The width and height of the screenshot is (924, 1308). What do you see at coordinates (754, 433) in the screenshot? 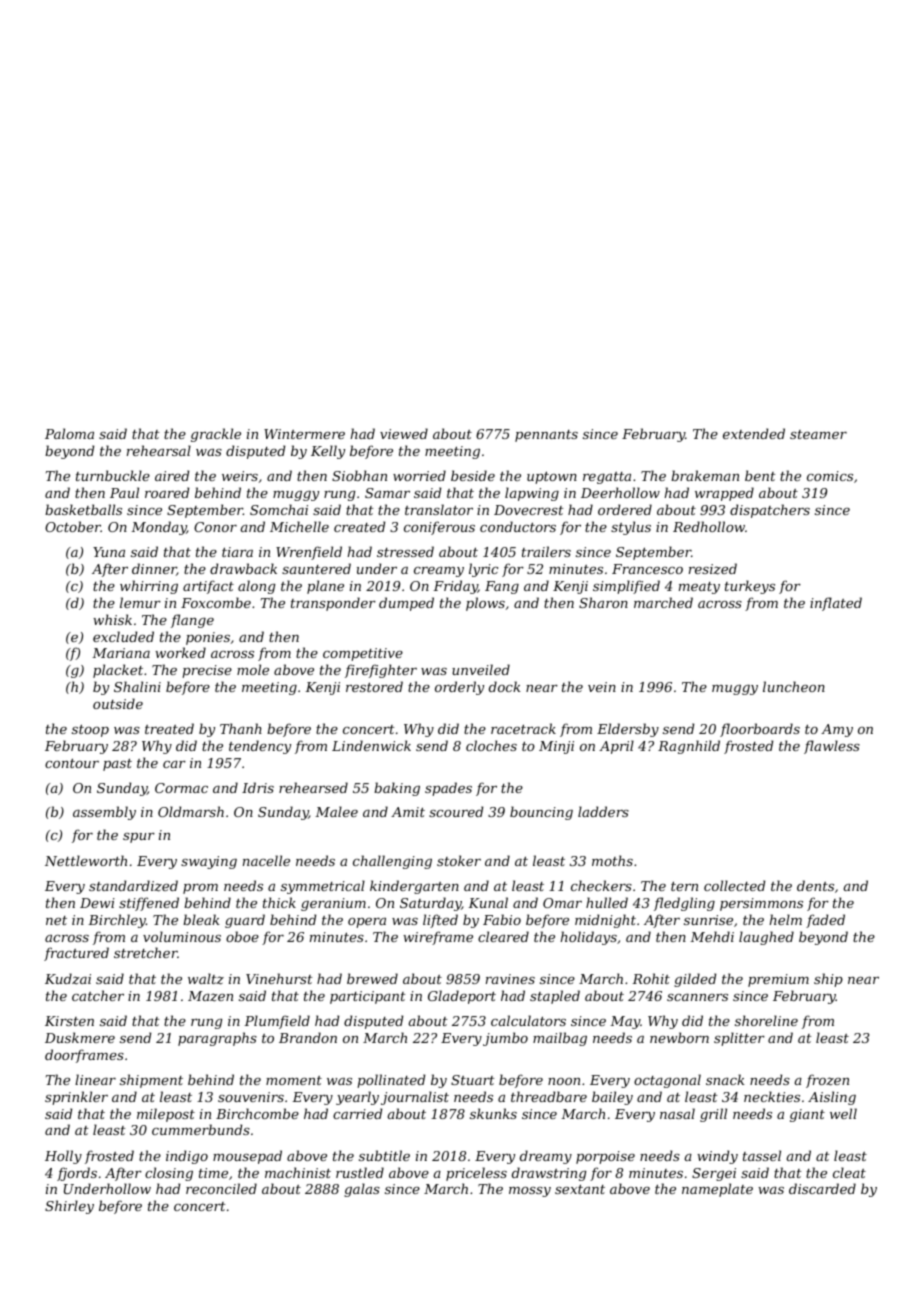
I see `extended` at bounding box center [754, 433].
